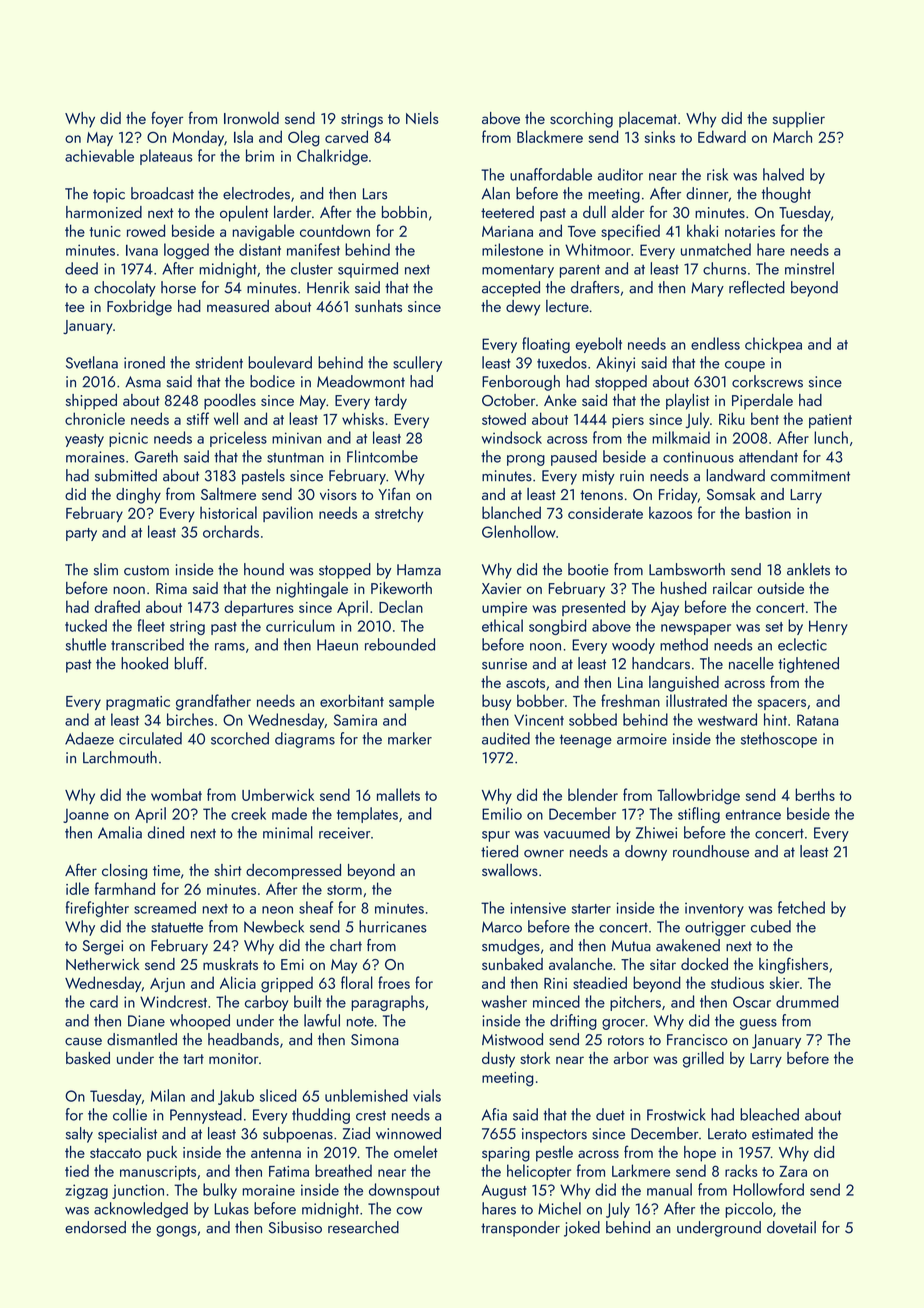 This page has height=1308, width=924. I want to click on Mary, so click(707, 289).
